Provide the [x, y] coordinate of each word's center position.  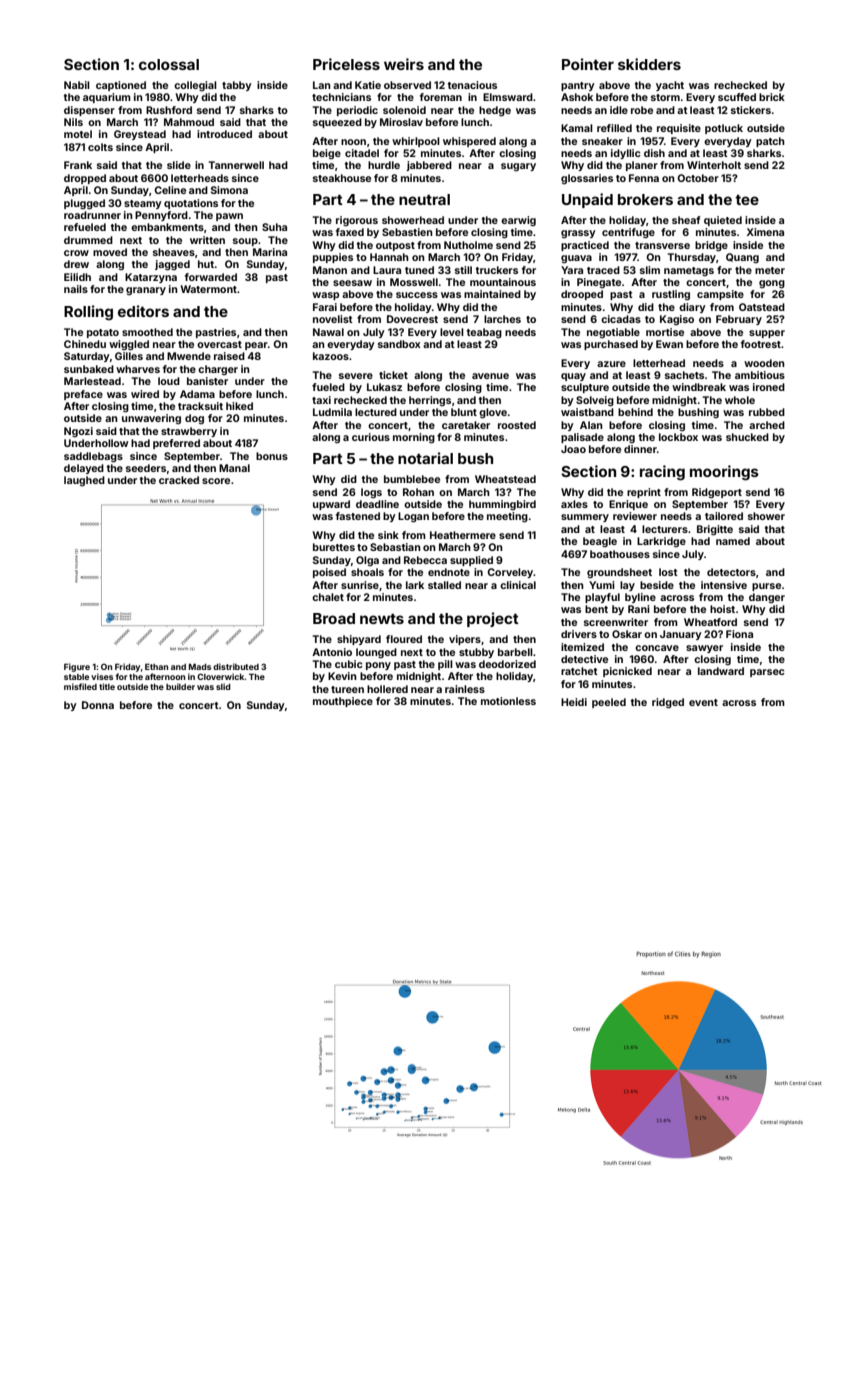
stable [76, 677]
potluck [724, 129]
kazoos [331, 356]
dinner [640, 449]
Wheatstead [505, 479]
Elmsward [508, 97]
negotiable [613, 333]
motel [78, 134]
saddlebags [93, 457]
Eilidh [77, 277]
